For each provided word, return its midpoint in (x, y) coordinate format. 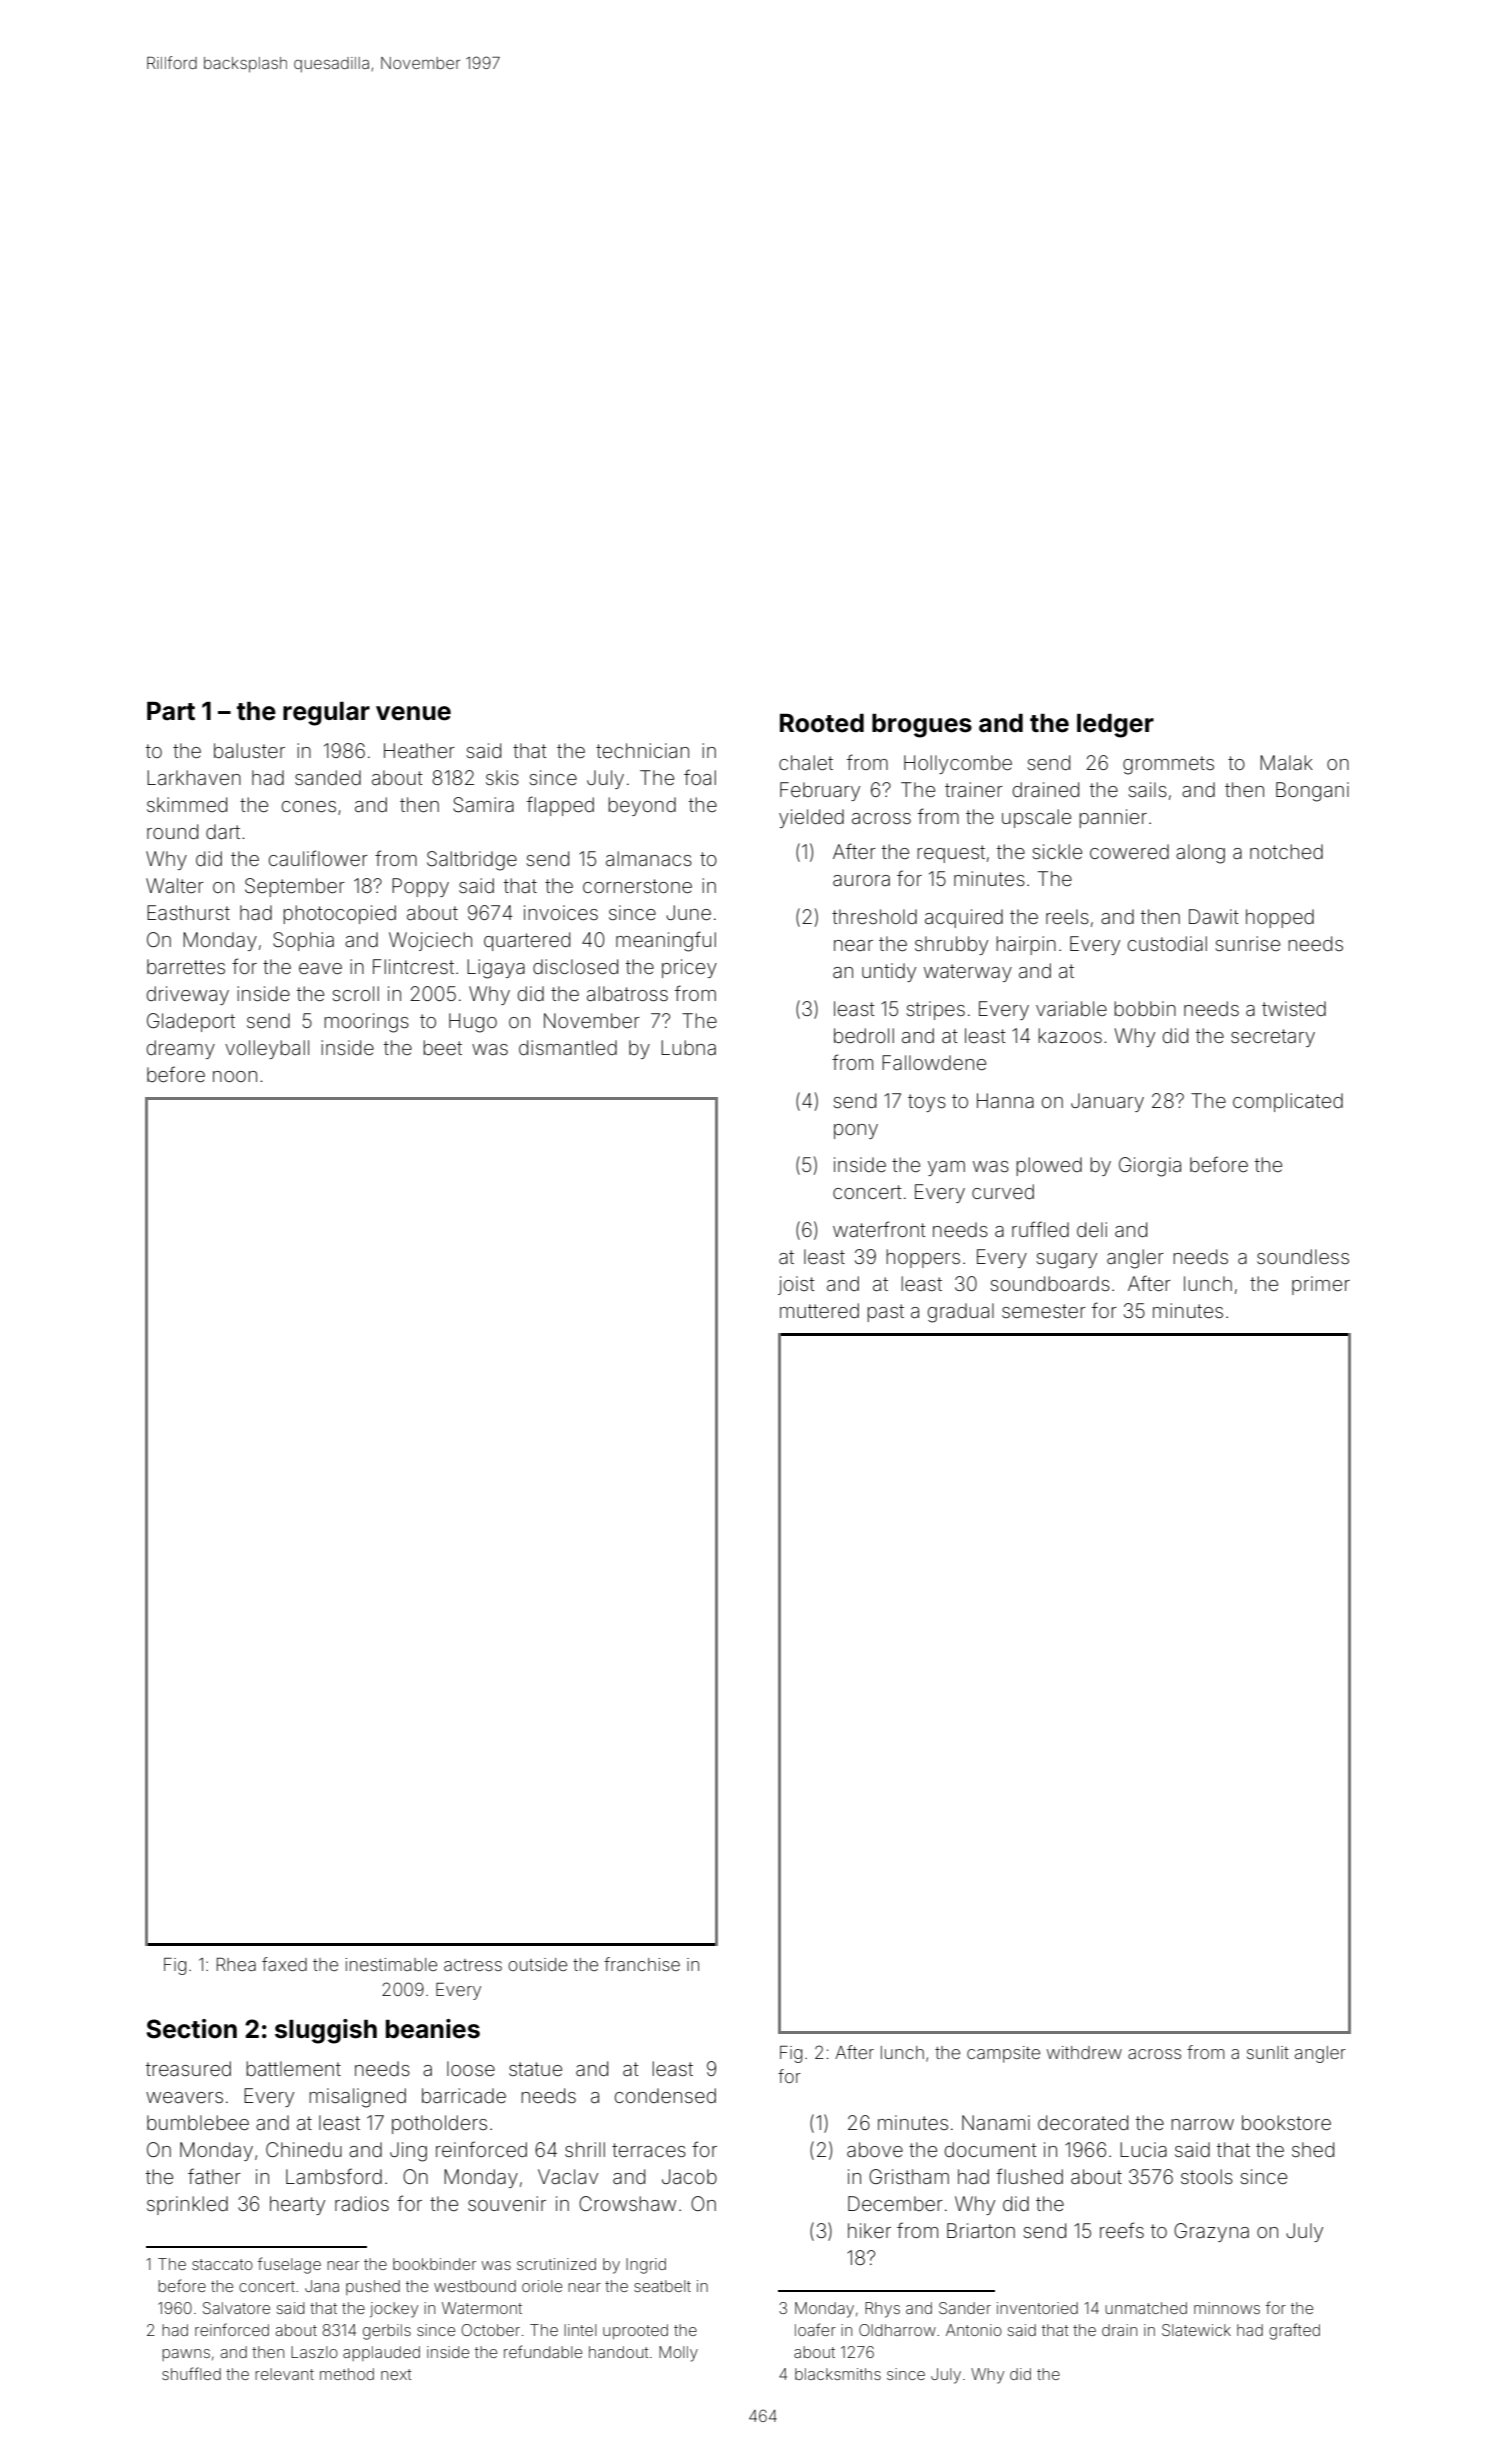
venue (413, 713)
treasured (188, 2068)
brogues (922, 726)
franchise (642, 1964)
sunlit (1268, 2052)
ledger (1115, 726)
